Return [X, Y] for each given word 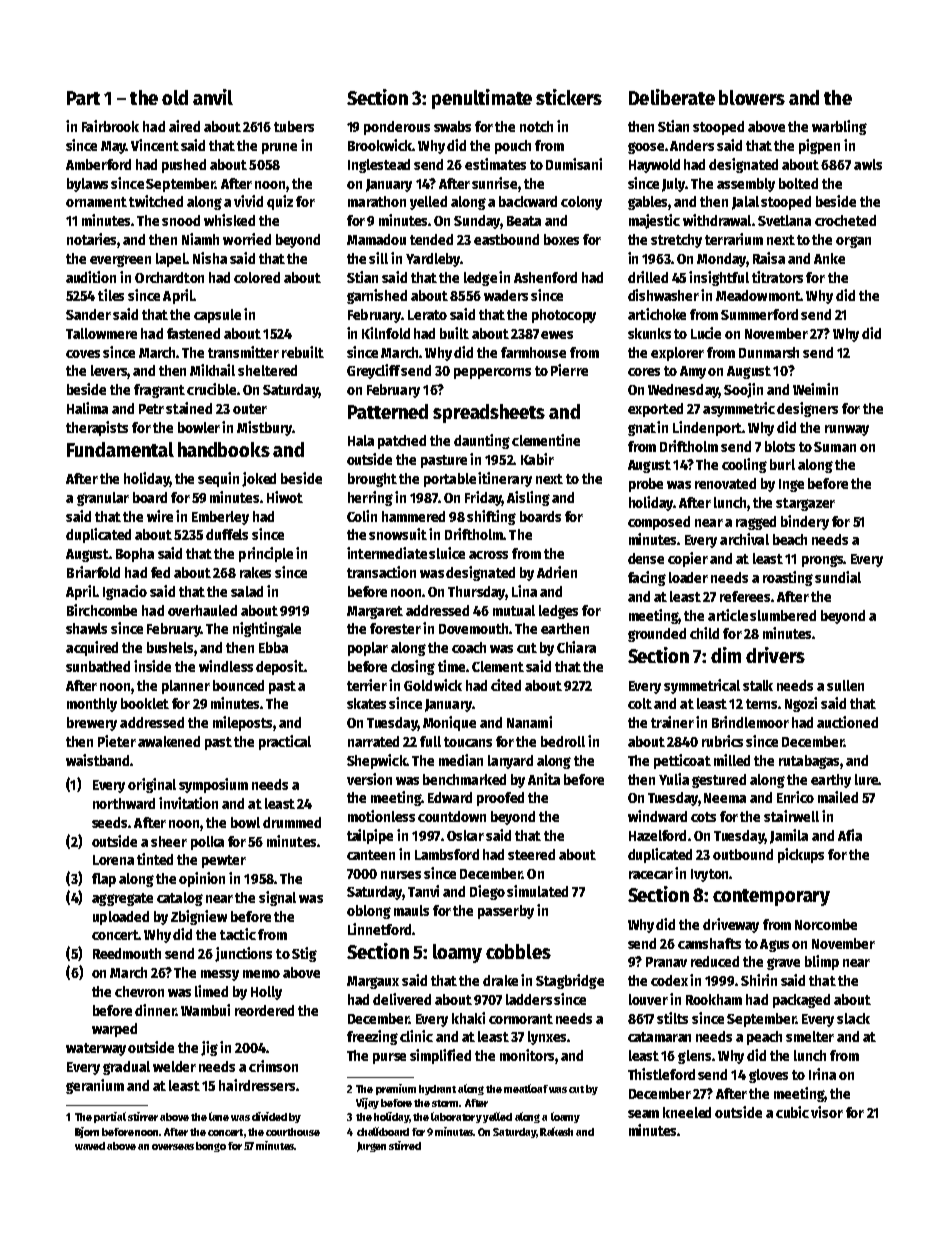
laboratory [456, 1117]
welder [174, 1066]
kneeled [687, 1112]
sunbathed [98, 666]
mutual [514, 610]
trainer [672, 722]
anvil [213, 97]
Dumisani [574, 164]
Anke [829, 258]
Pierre [569, 370]
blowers [752, 97]
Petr [151, 409]
